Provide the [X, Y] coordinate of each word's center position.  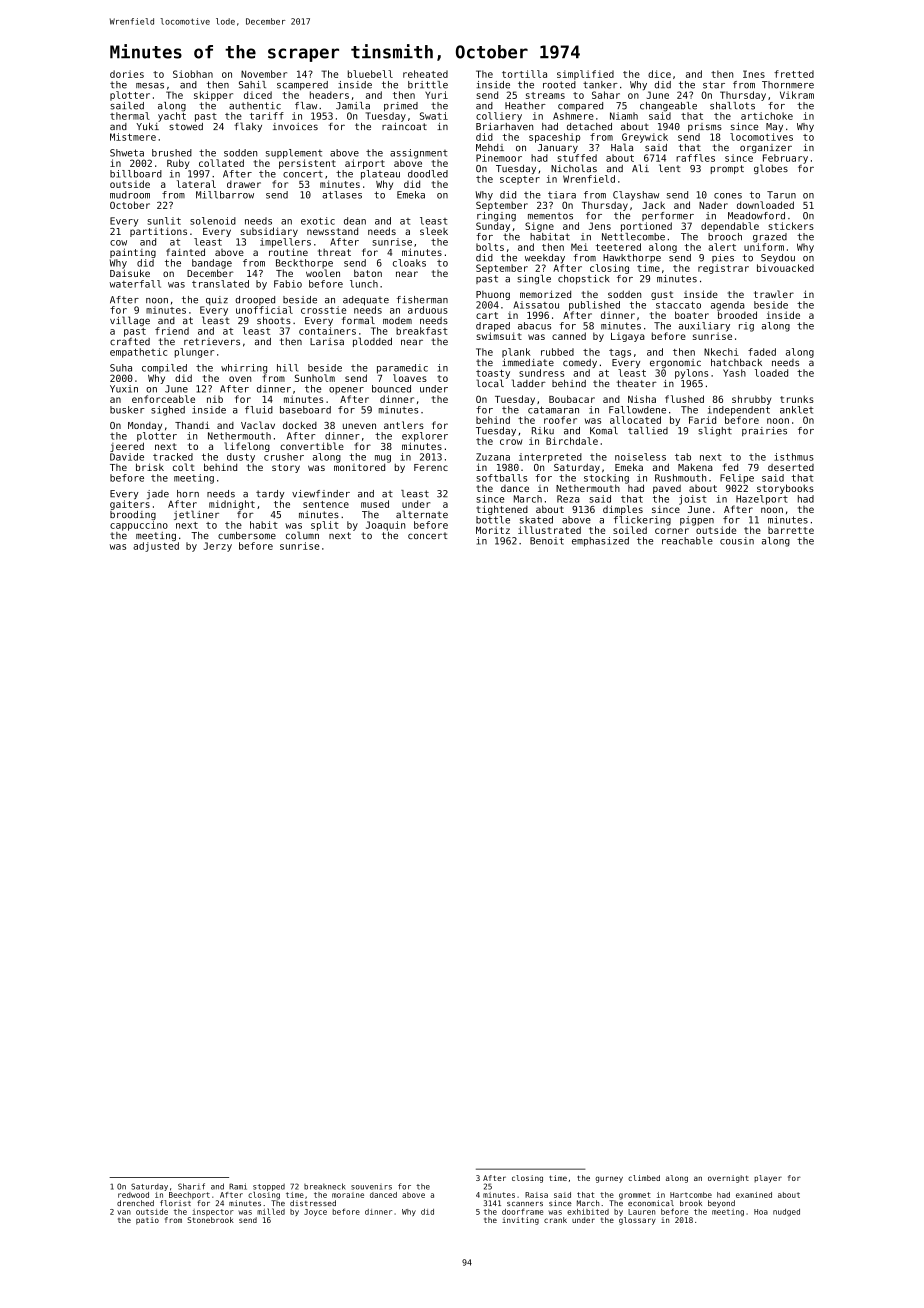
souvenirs [371, 1187]
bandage [212, 264]
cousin [737, 541]
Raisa [536, 1195]
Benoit [547, 541]
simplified [585, 75]
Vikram [797, 95]
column [302, 535]
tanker [600, 85]
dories [127, 74]
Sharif [191, 1186]
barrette [791, 530]
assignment [419, 154]
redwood [133, 1195]
